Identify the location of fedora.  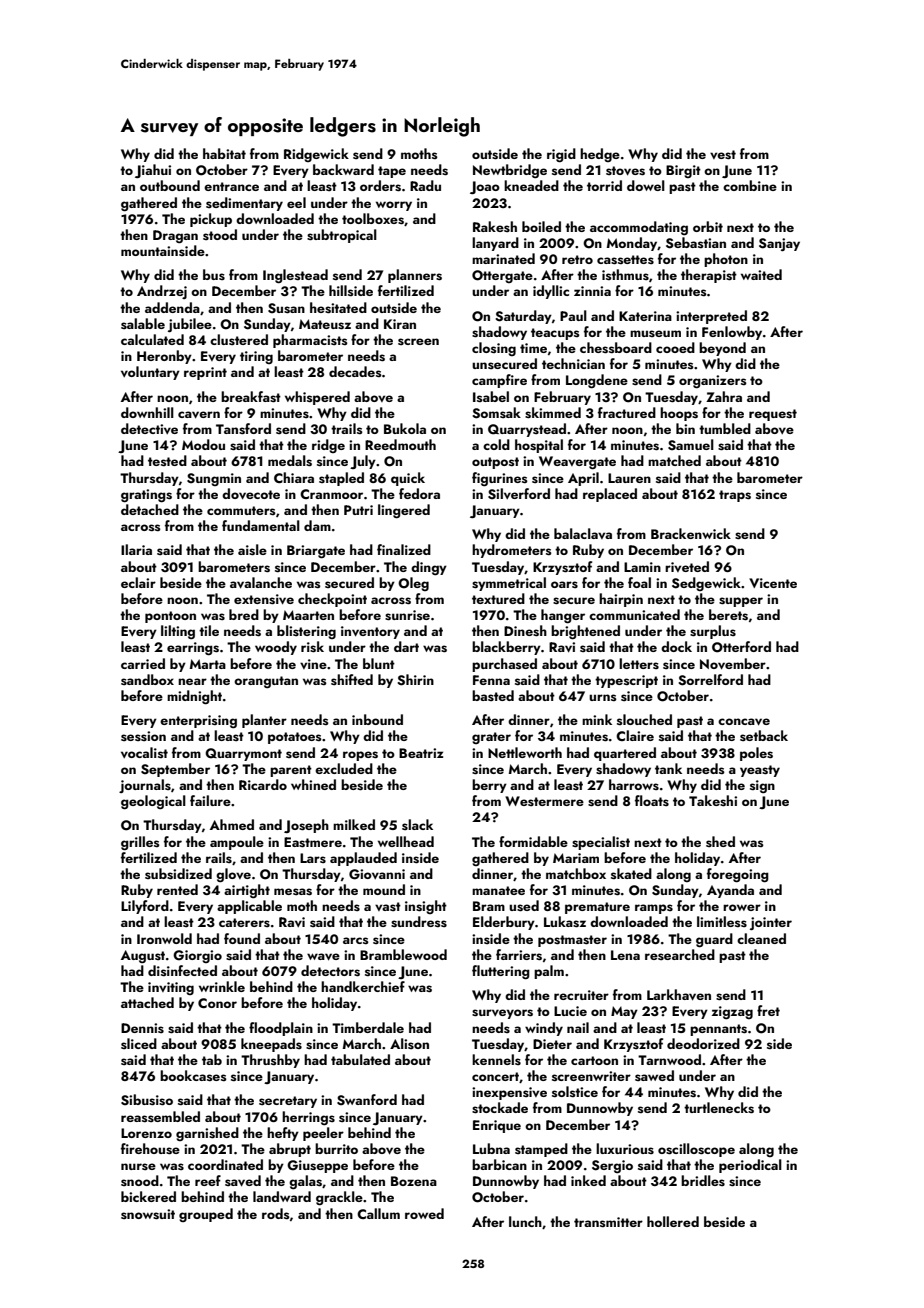
(419, 493).
